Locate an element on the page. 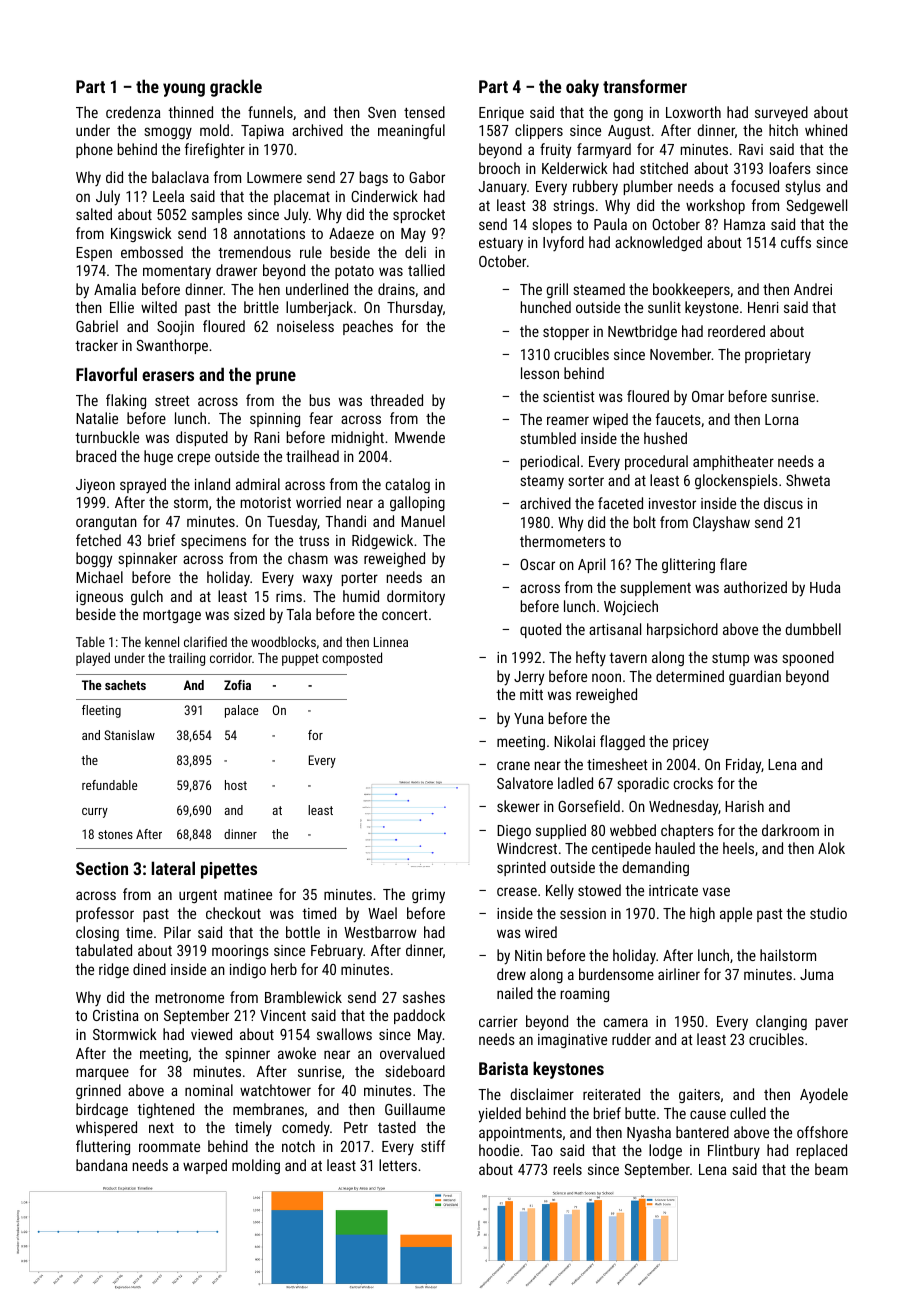 This document has height=1308, width=924. crepe is located at coordinates (194, 459).
